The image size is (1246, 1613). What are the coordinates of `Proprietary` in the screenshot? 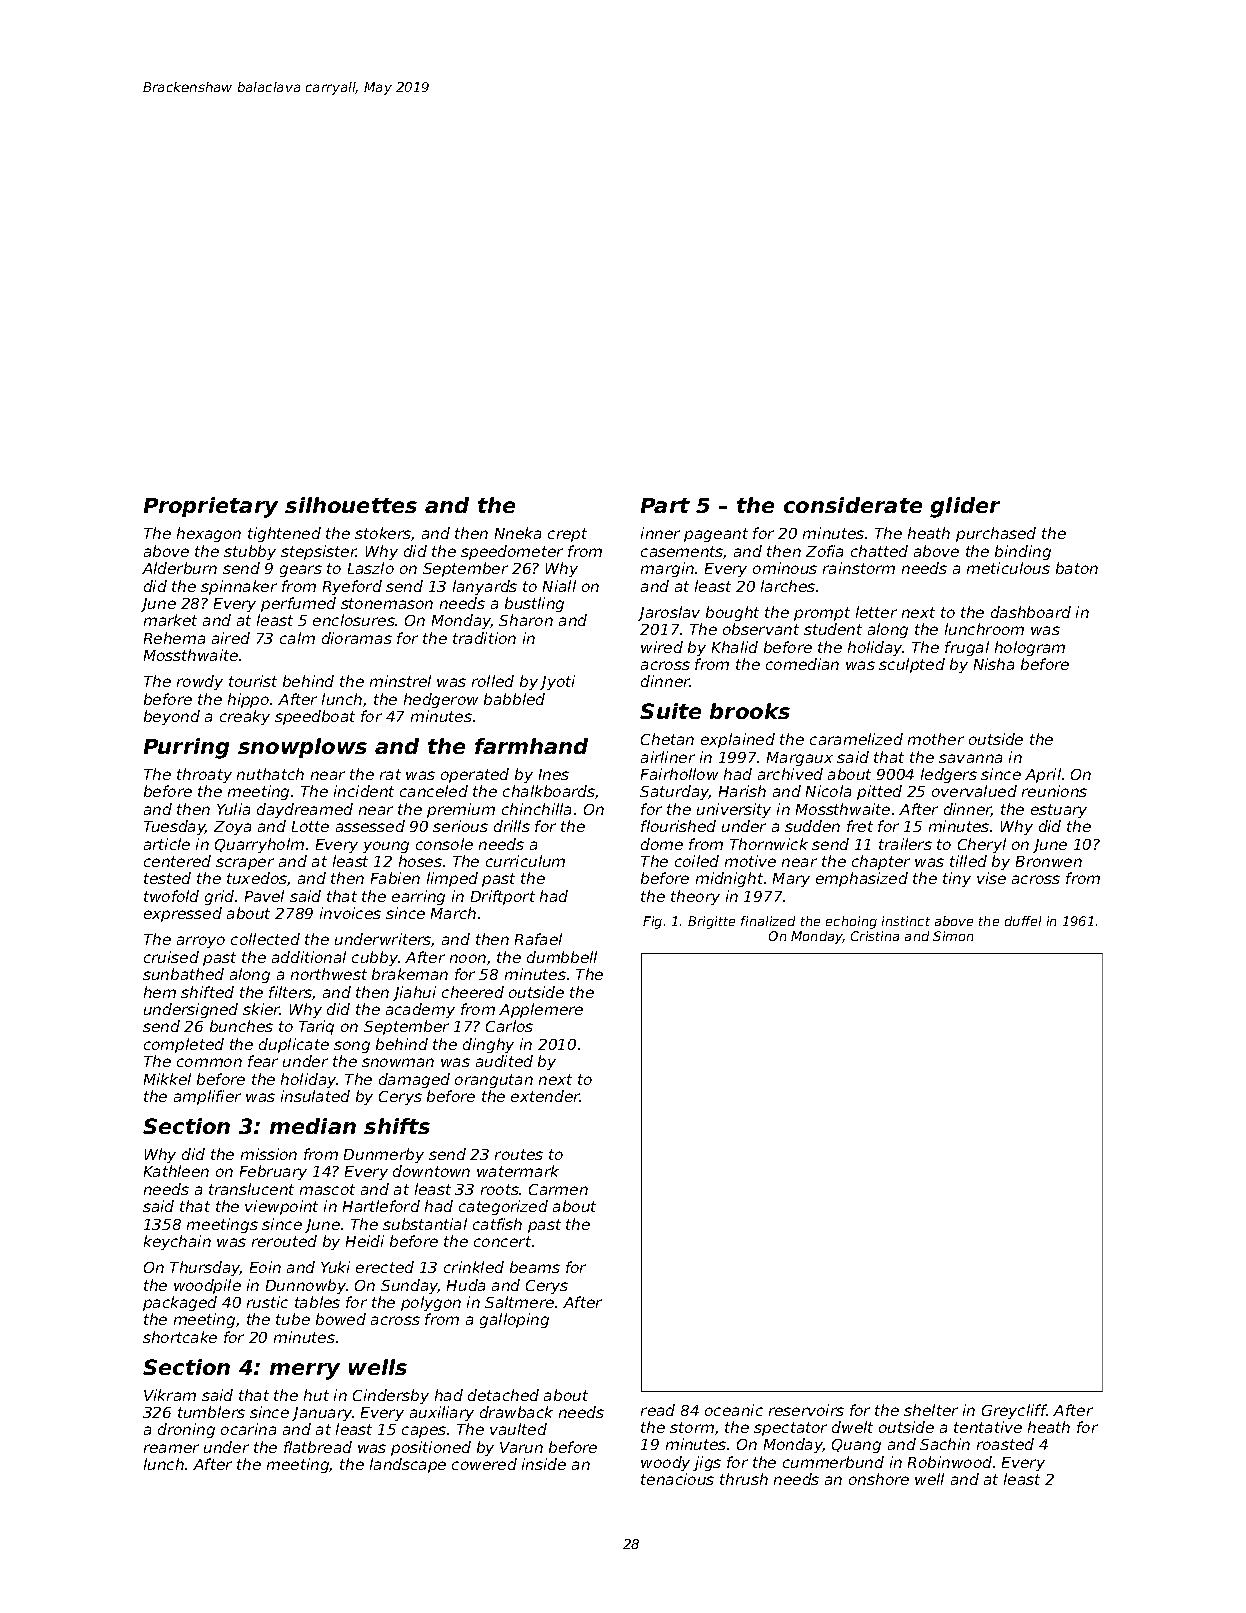 It's located at (211, 507).
